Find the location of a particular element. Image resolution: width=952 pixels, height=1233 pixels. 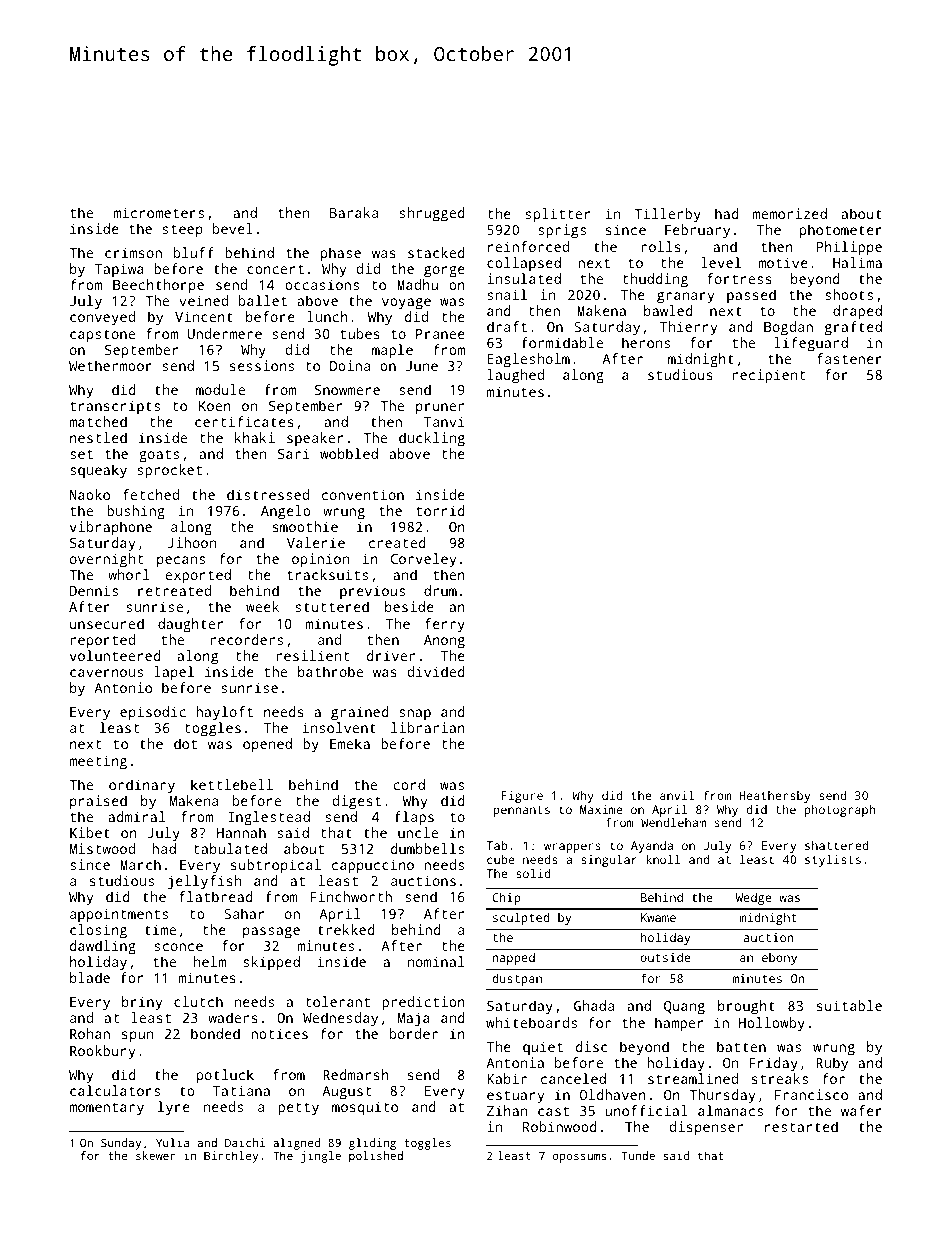

calculators is located at coordinates (115, 1090).
